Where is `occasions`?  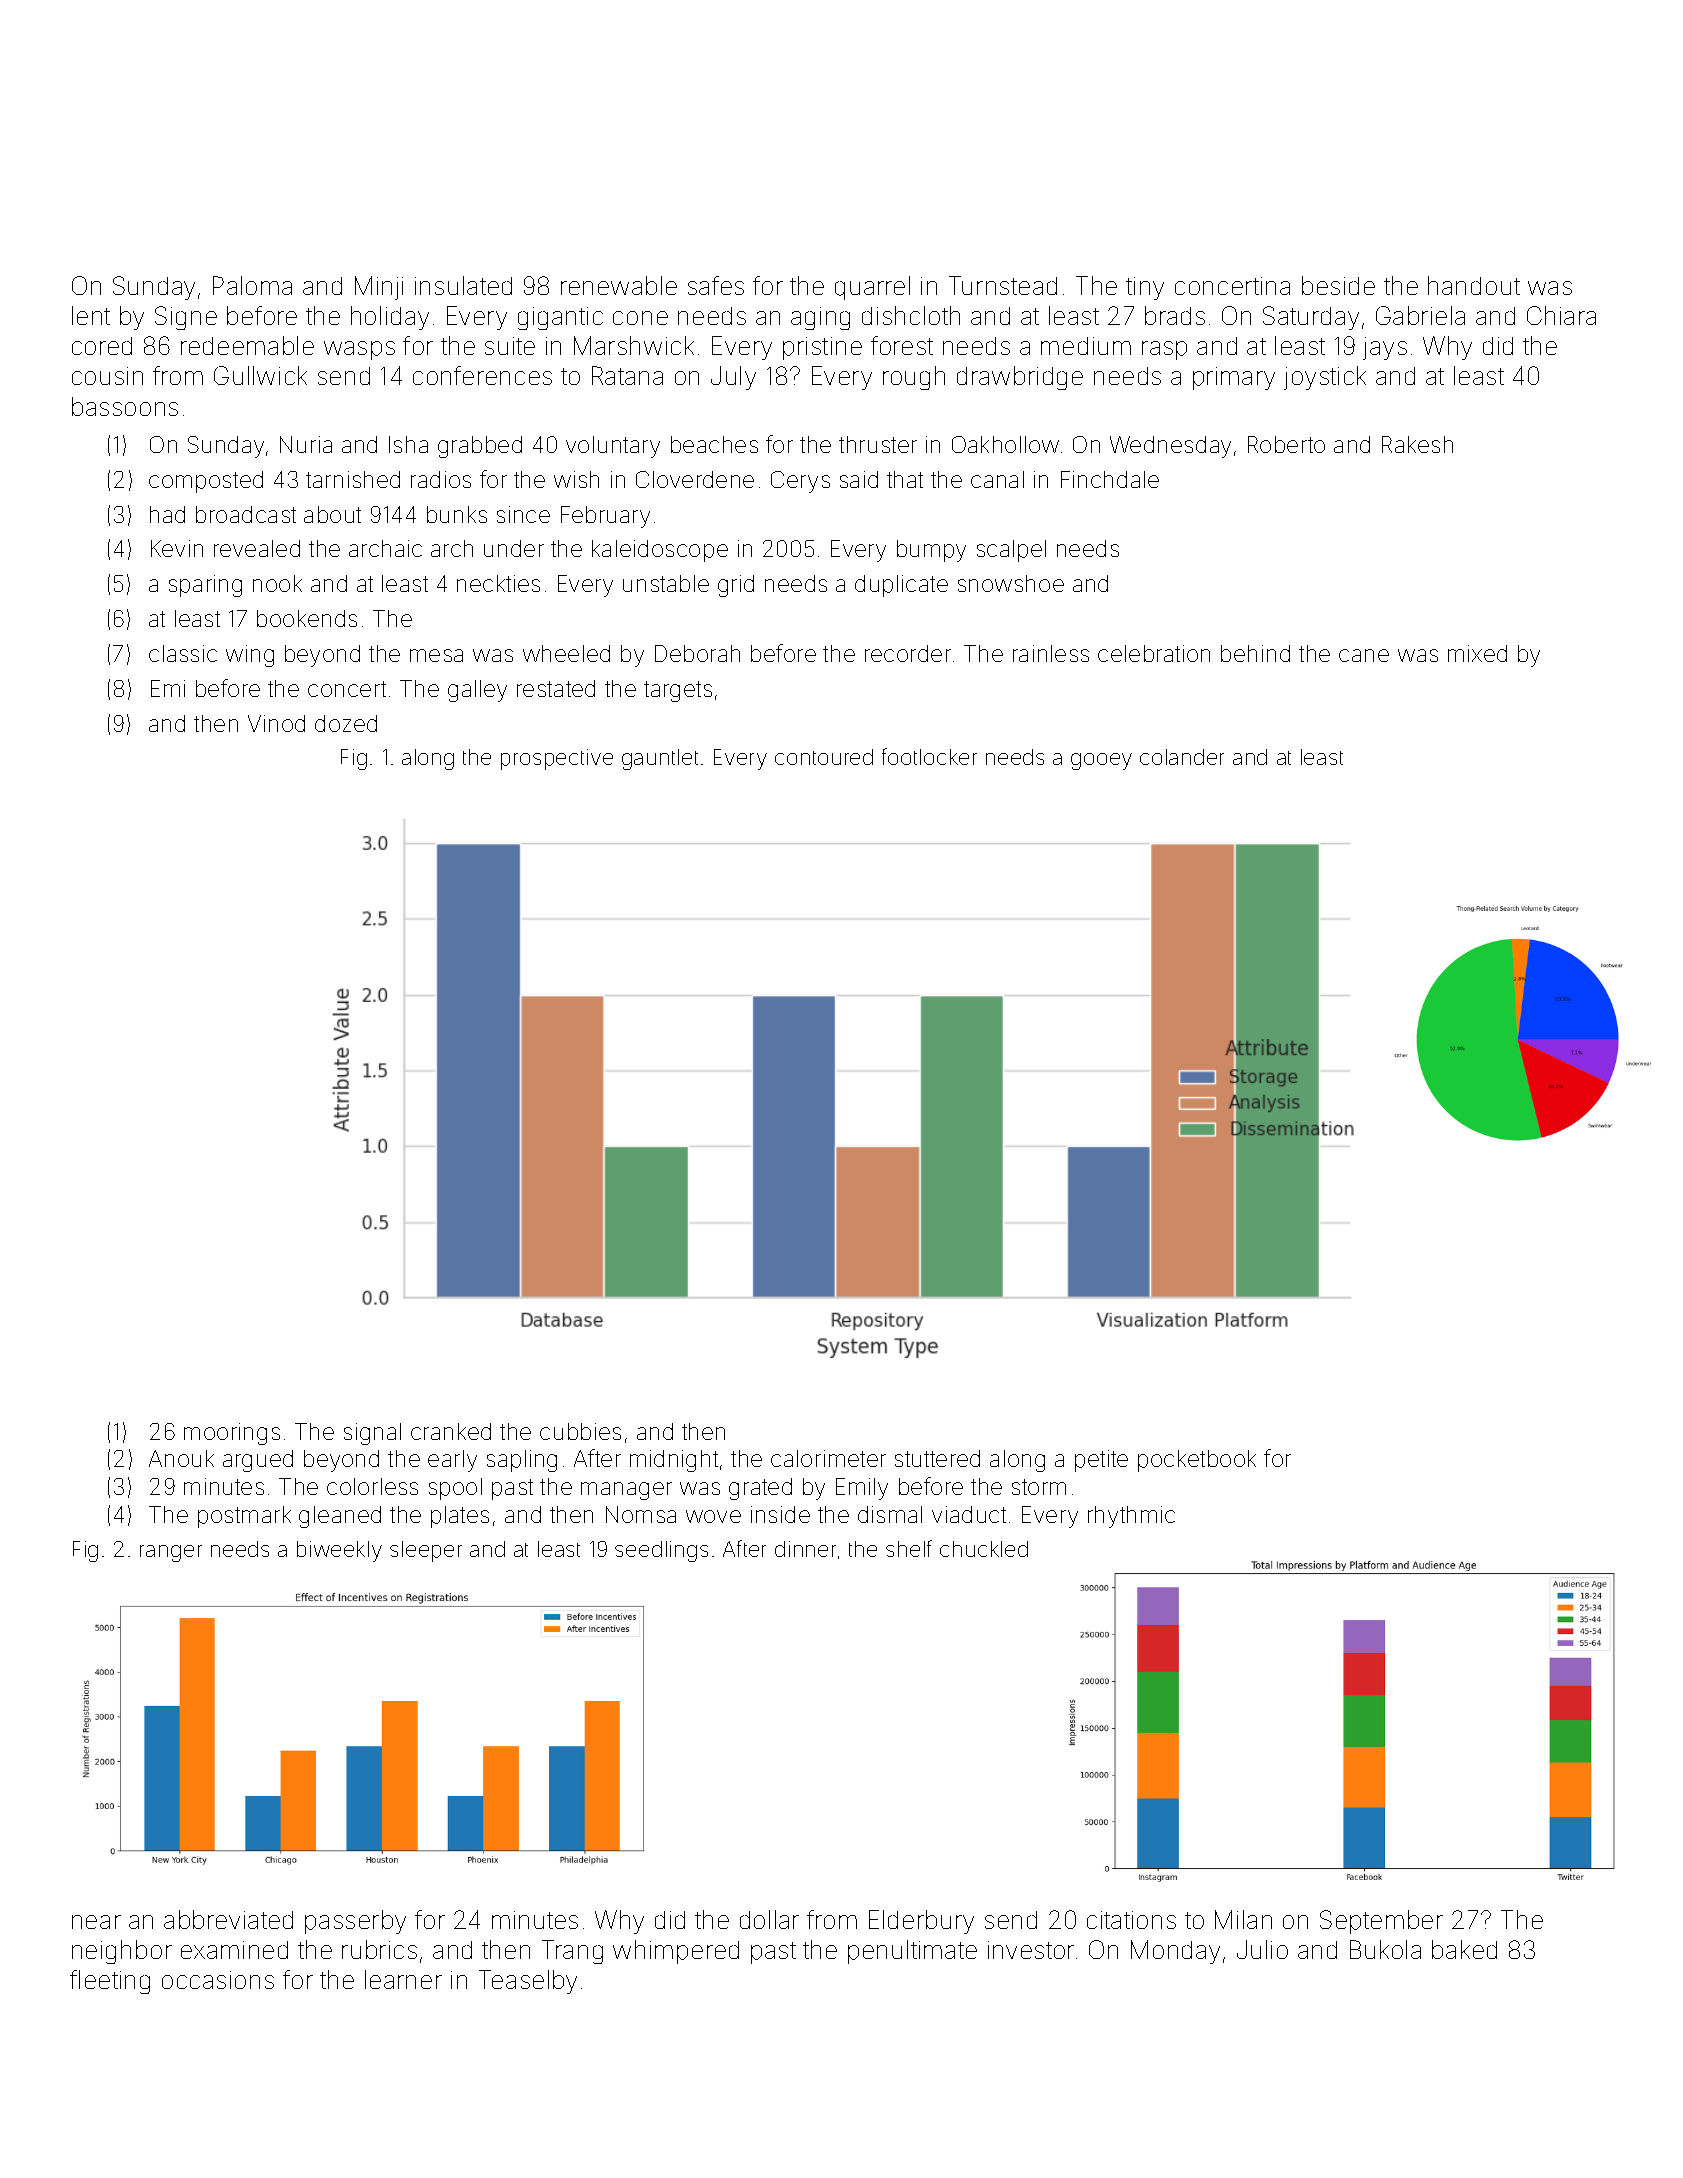 occasions is located at coordinates (218, 1980).
